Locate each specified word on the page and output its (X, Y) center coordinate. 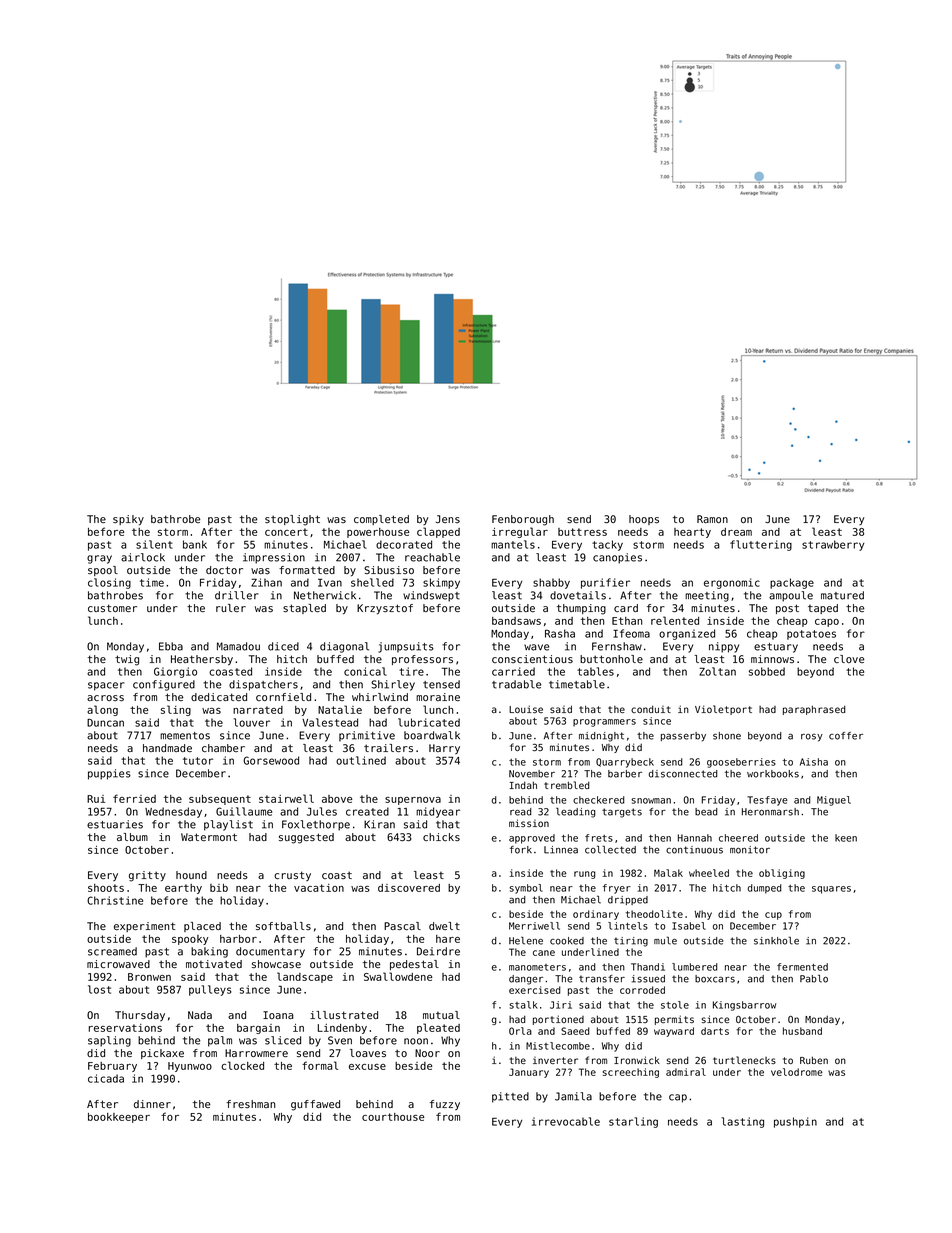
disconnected (683, 774)
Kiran (379, 824)
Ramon (712, 519)
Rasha (560, 633)
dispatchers (263, 685)
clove (849, 659)
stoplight (292, 520)
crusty (292, 876)
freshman (250, 1104)
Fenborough (523, 520)
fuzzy (445, 1105)
